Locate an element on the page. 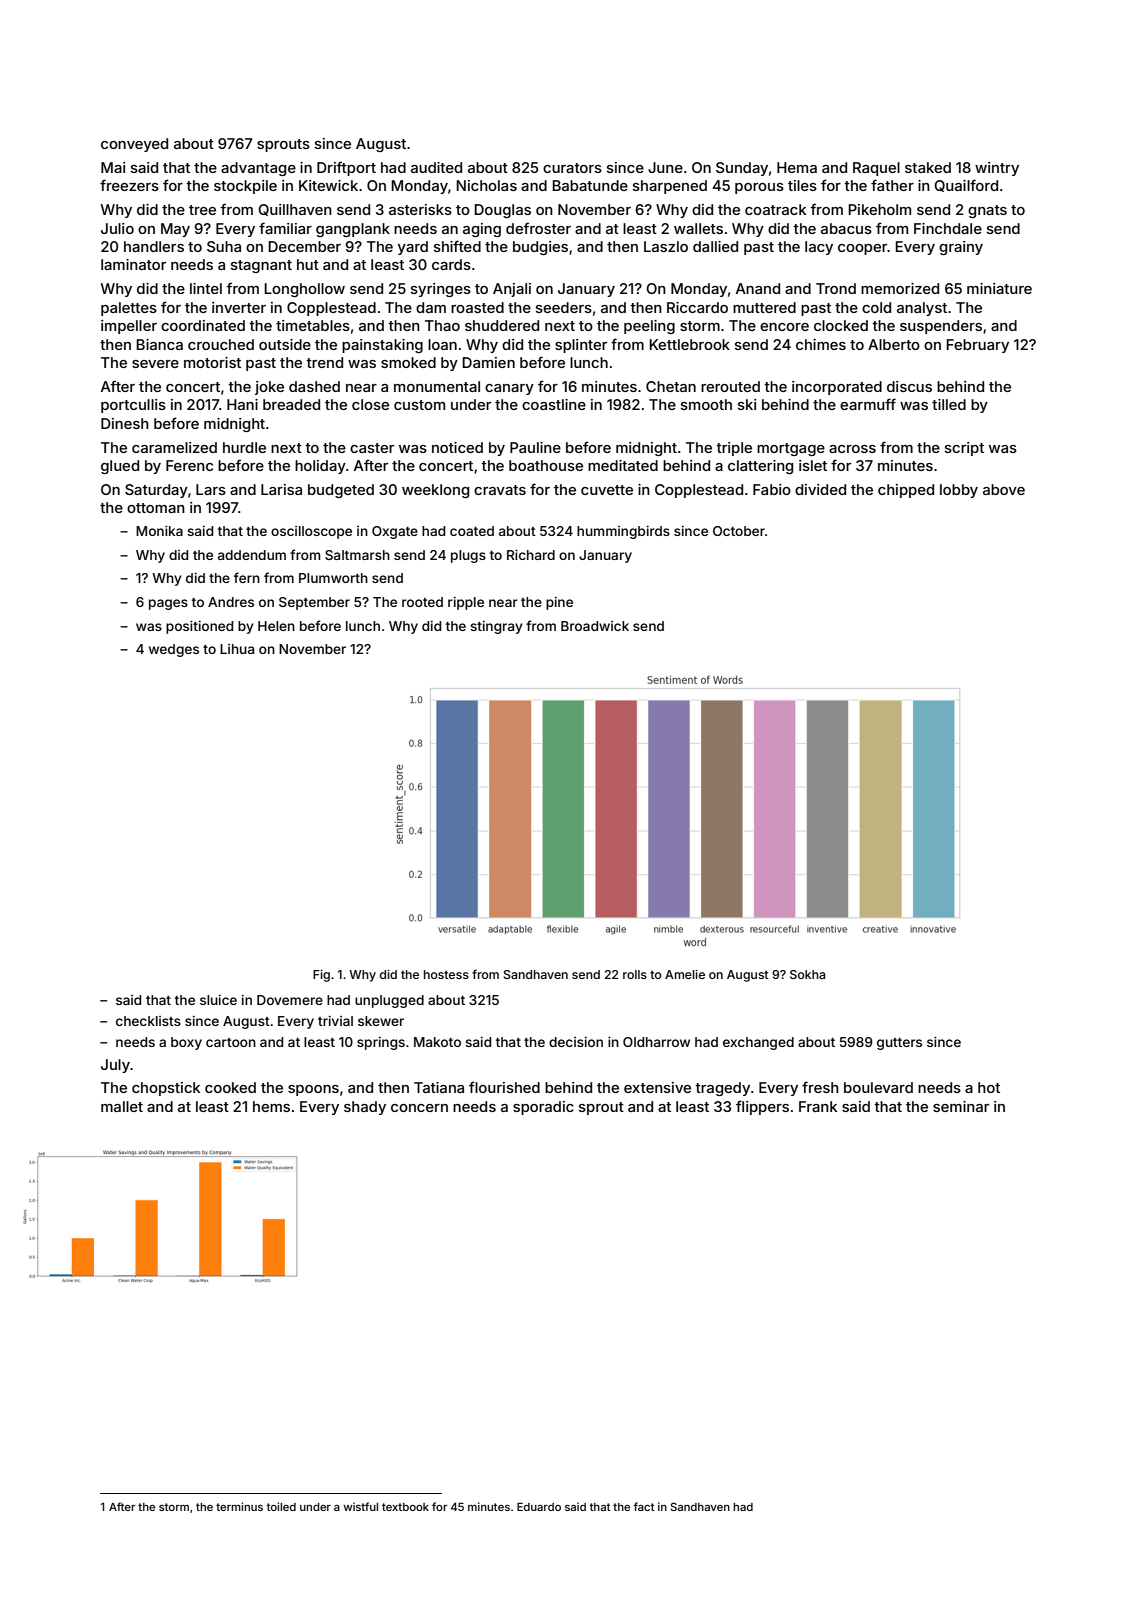 The height and width of the image is (1611, 1139). lobby is located at coordinates (959, 491).
